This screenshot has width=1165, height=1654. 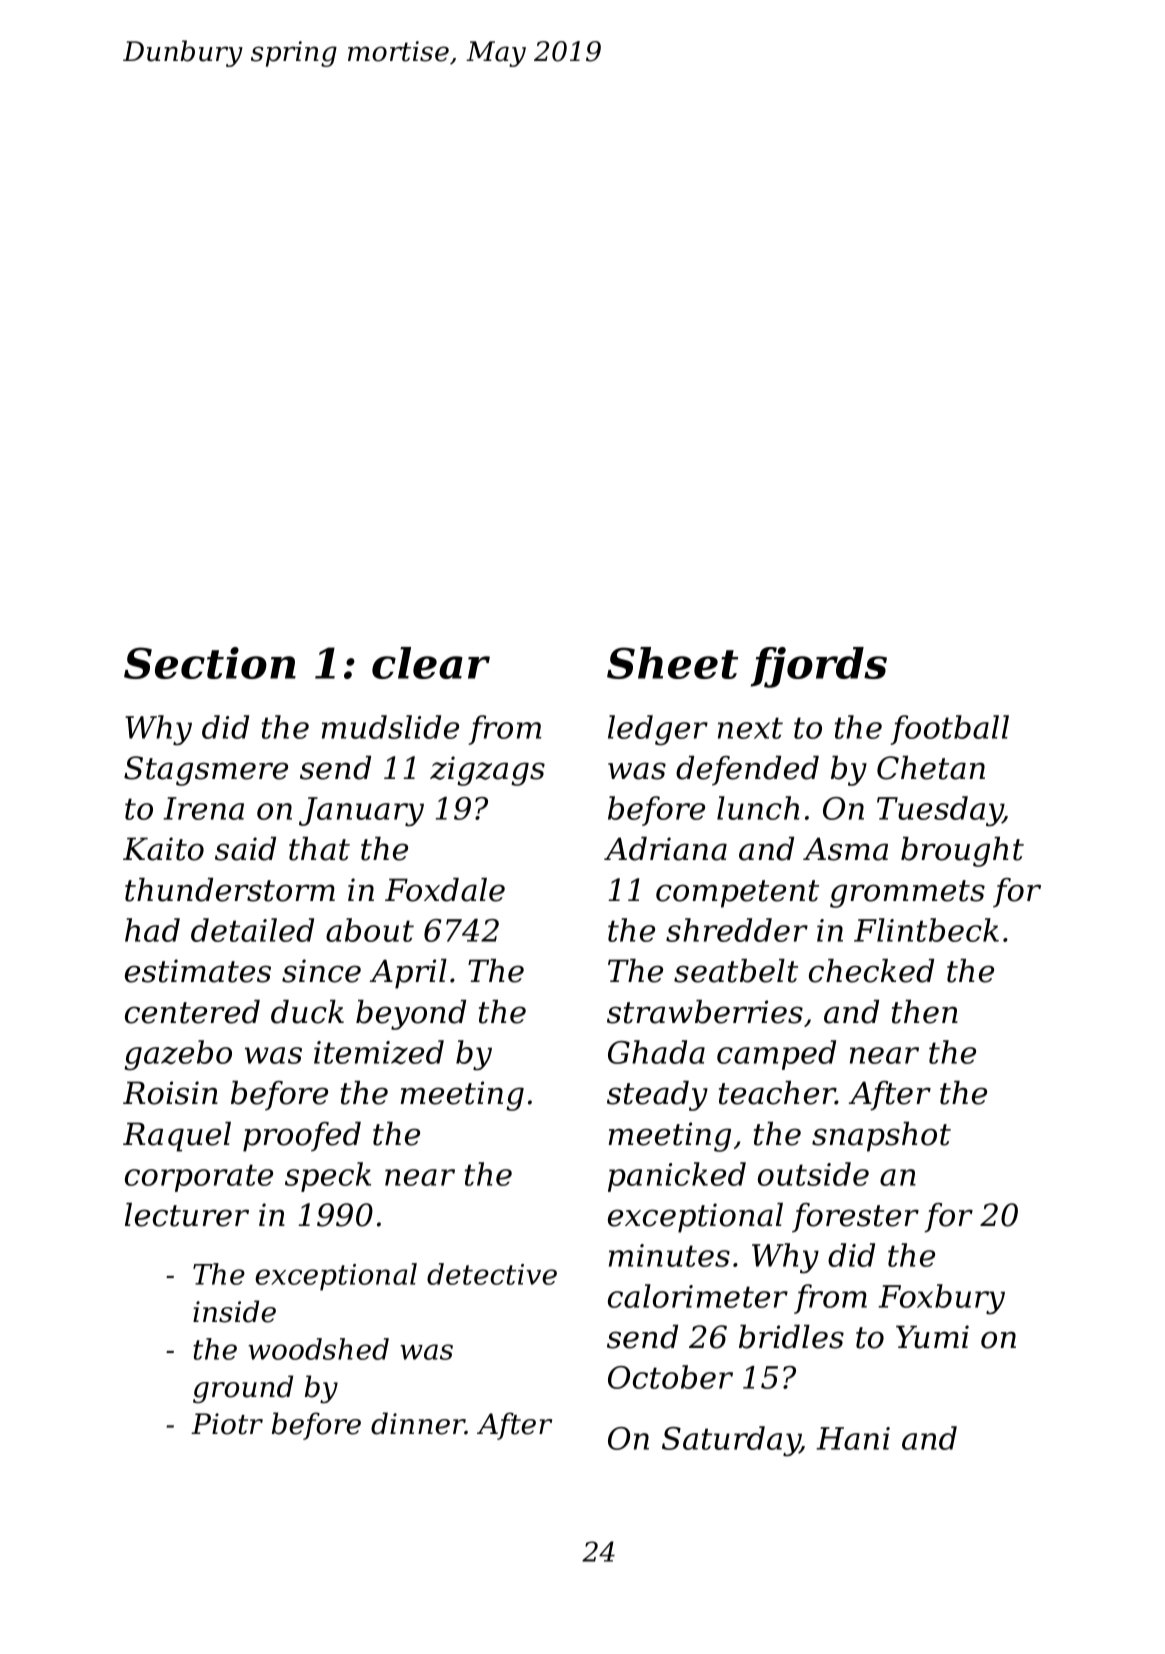 What do you see at coordinates (881, 1137) in the screenshot?
I see `snapshot` at bounding box center [881, 1137].
